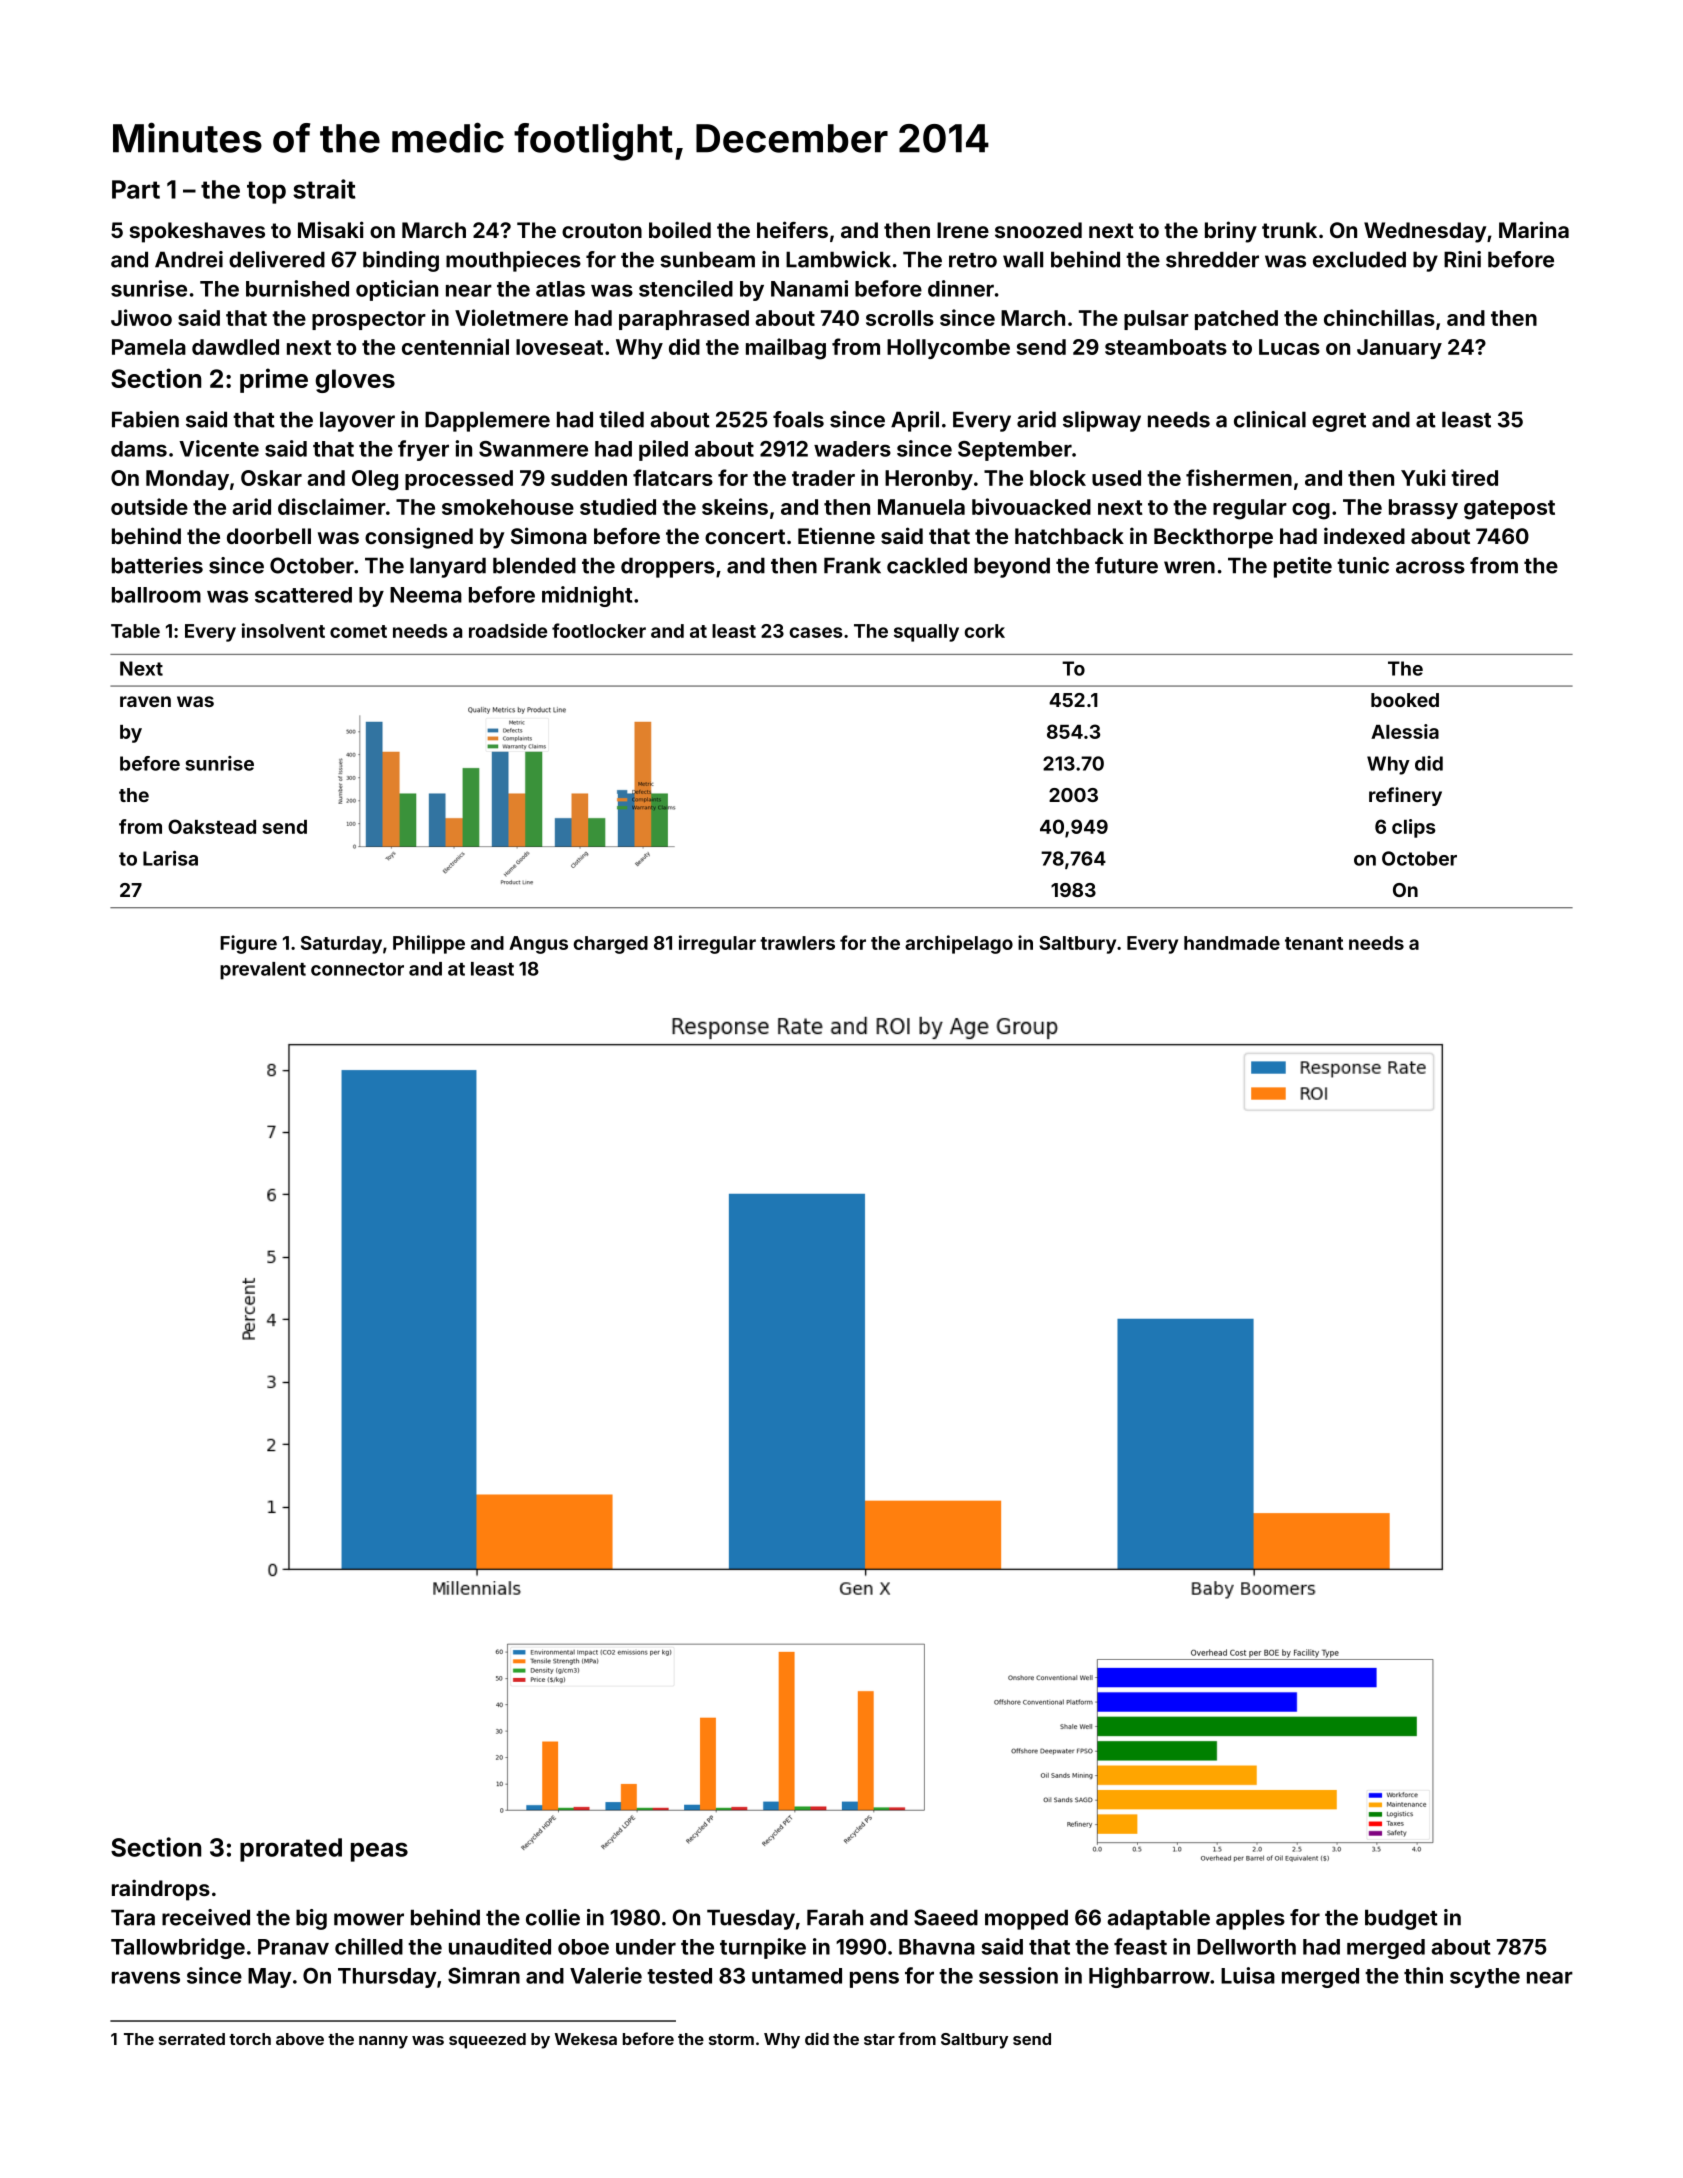  Describe the element at coordinates (1166, 347) in the page. I see `steamboats` at that location.
